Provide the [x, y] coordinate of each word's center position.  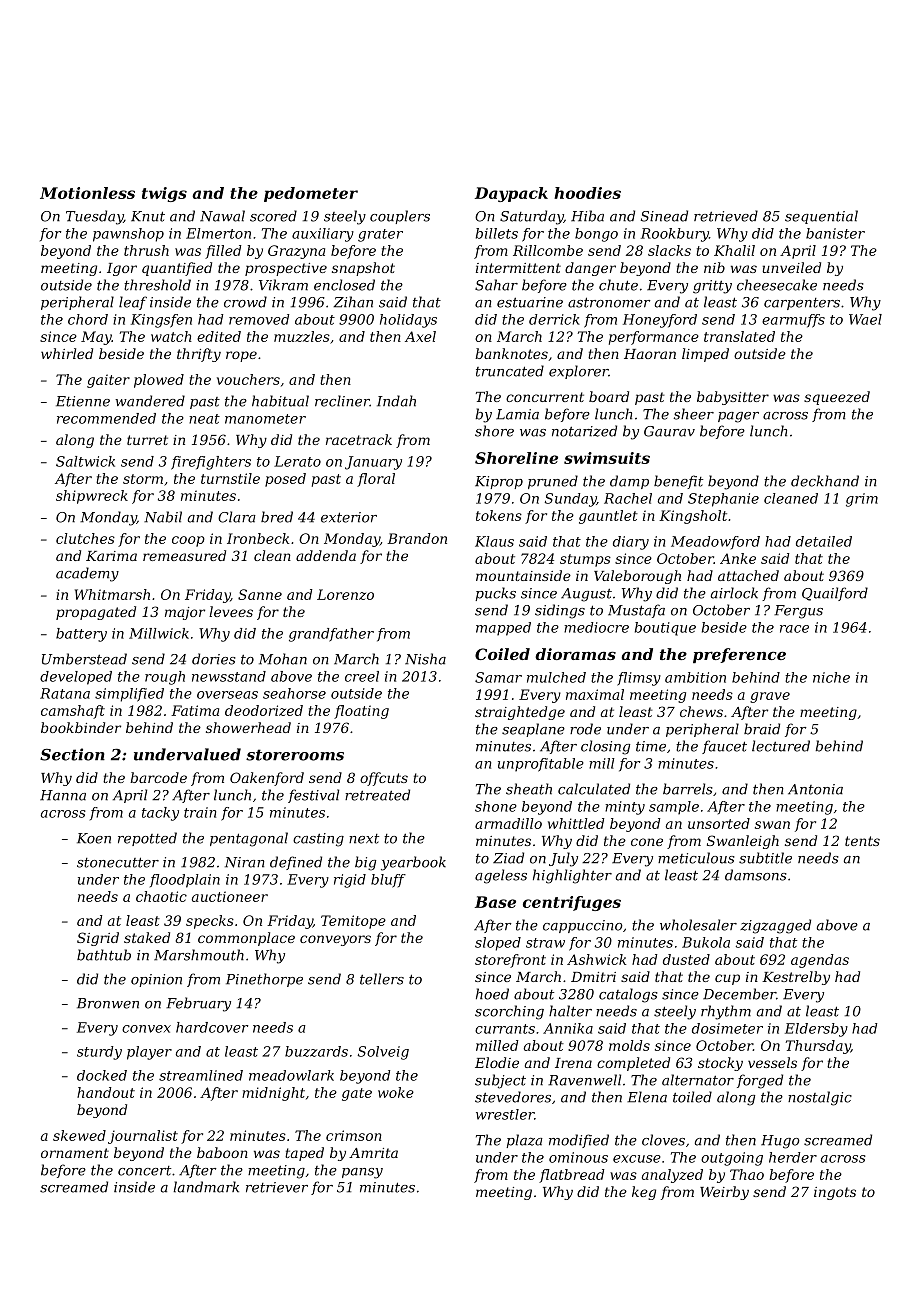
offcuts [384, 779]
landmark [206, 1187]
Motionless [87, 193]
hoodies [587, 193]
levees [231, 611]
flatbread [572, 1176]
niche [831, 677]
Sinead [664, 216]
